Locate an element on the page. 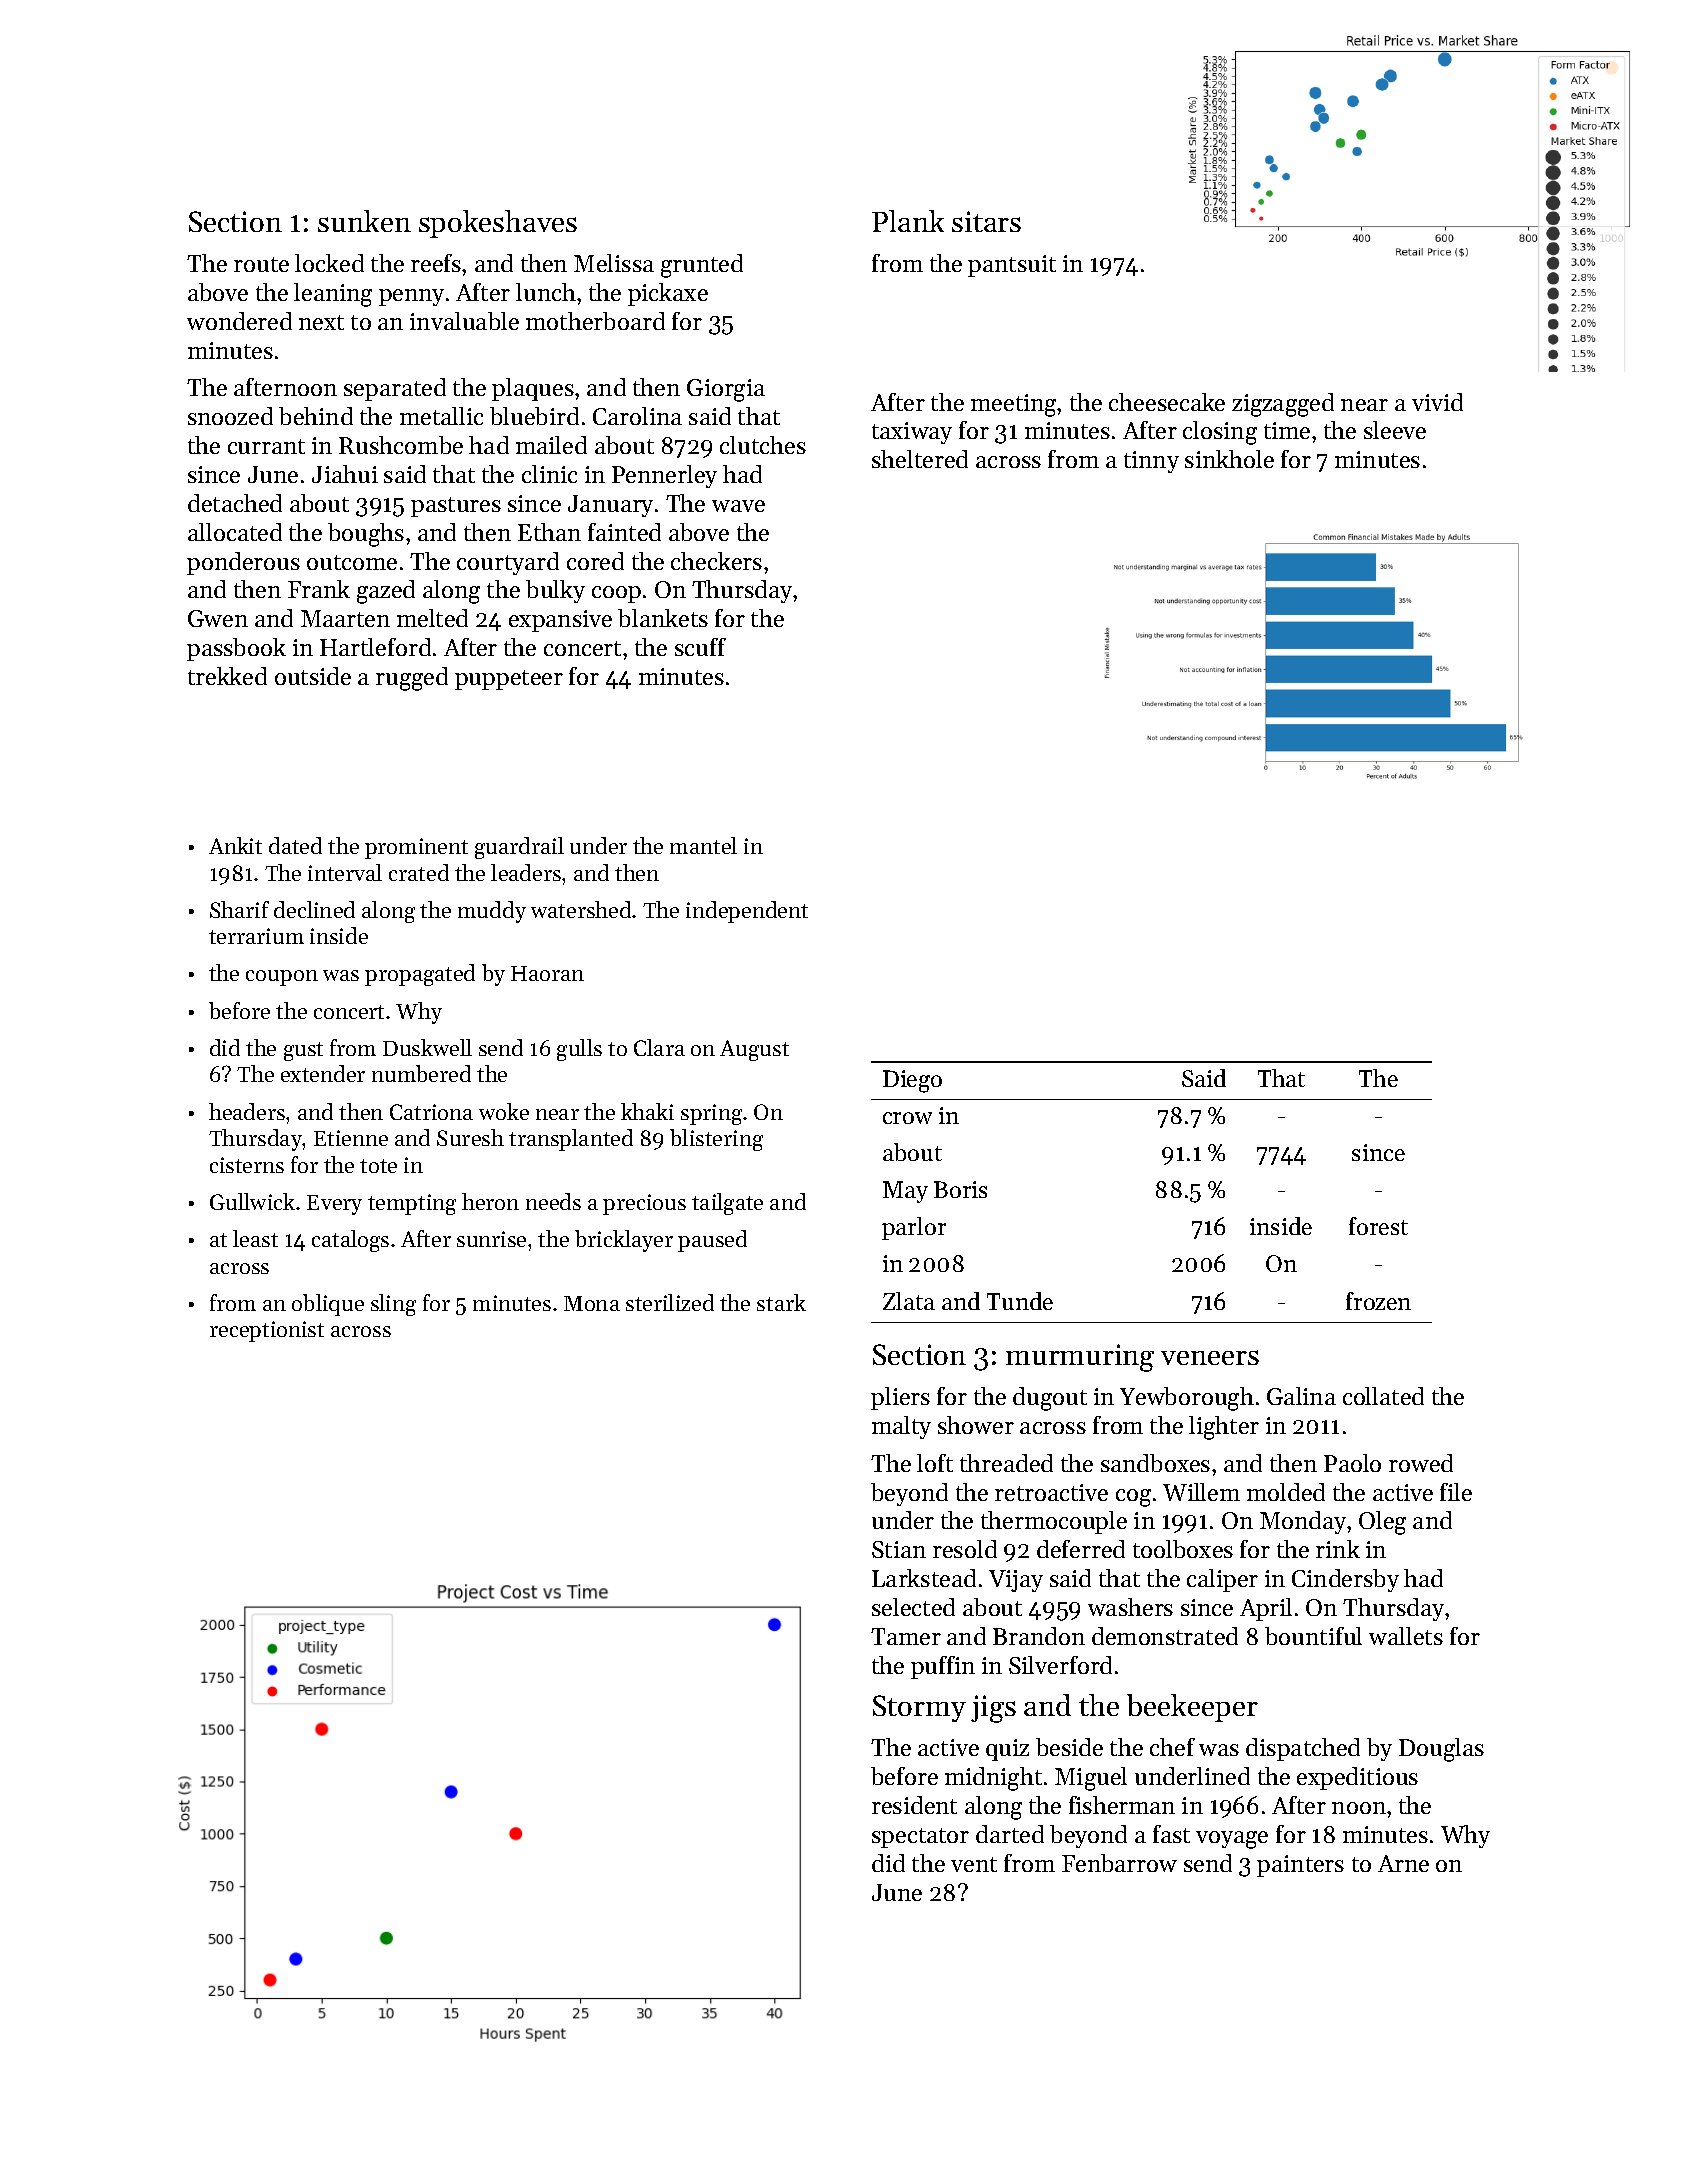 Image resolution: width=1683 pixels, height=2178 pixels. resident is located at coordinates (914, 1805).
